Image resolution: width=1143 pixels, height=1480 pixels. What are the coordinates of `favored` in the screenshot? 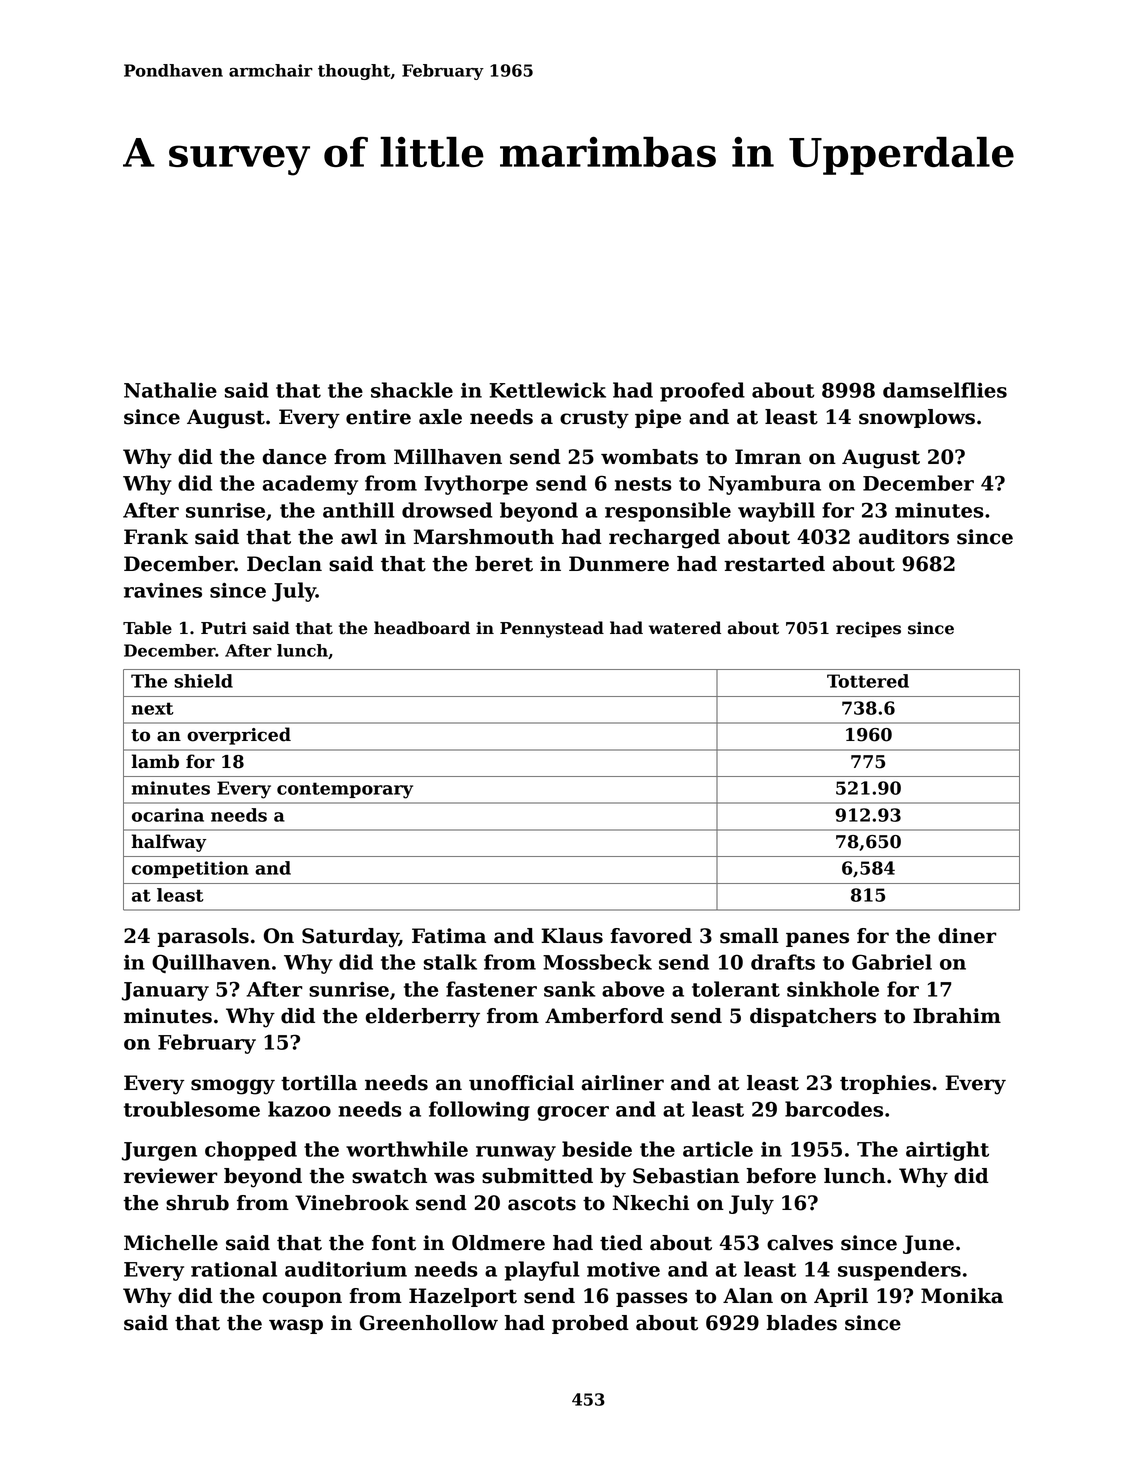 It's located at (651, 936).
